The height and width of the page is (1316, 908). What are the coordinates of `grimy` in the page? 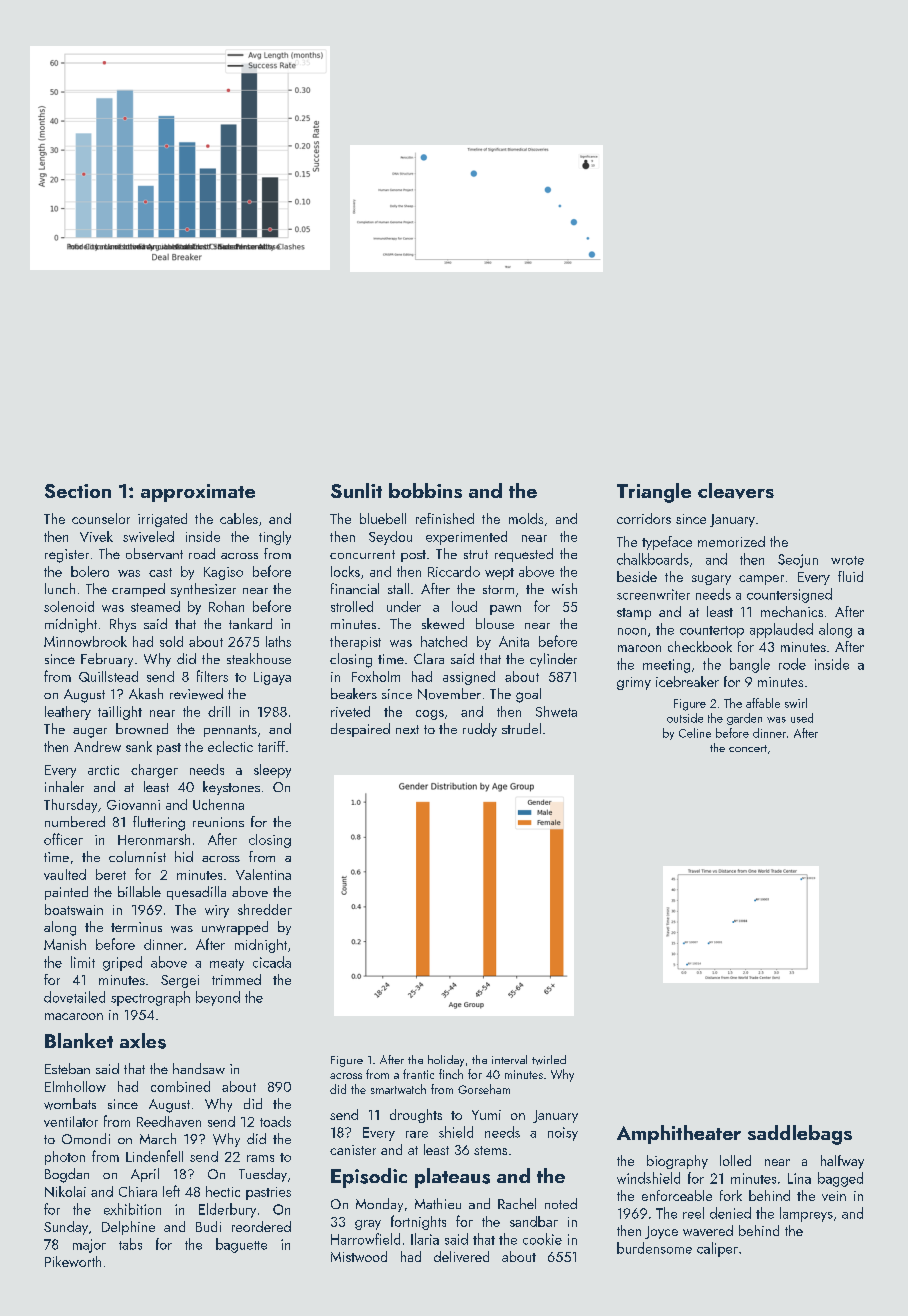 It's located at (634, 683).
